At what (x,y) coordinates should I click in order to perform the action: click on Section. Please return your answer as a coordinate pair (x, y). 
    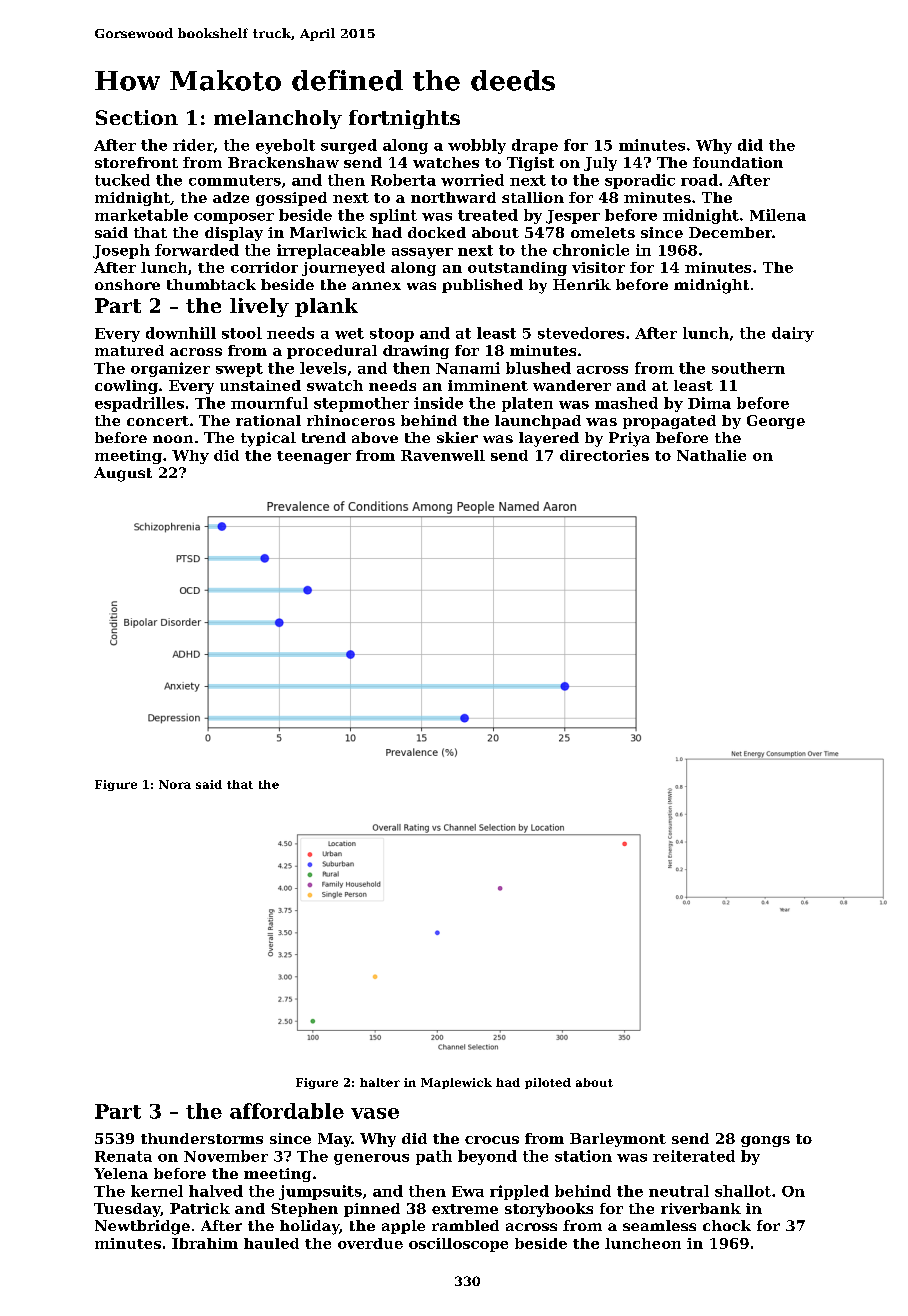
    Looking at the image, I should click on (137, 117).
